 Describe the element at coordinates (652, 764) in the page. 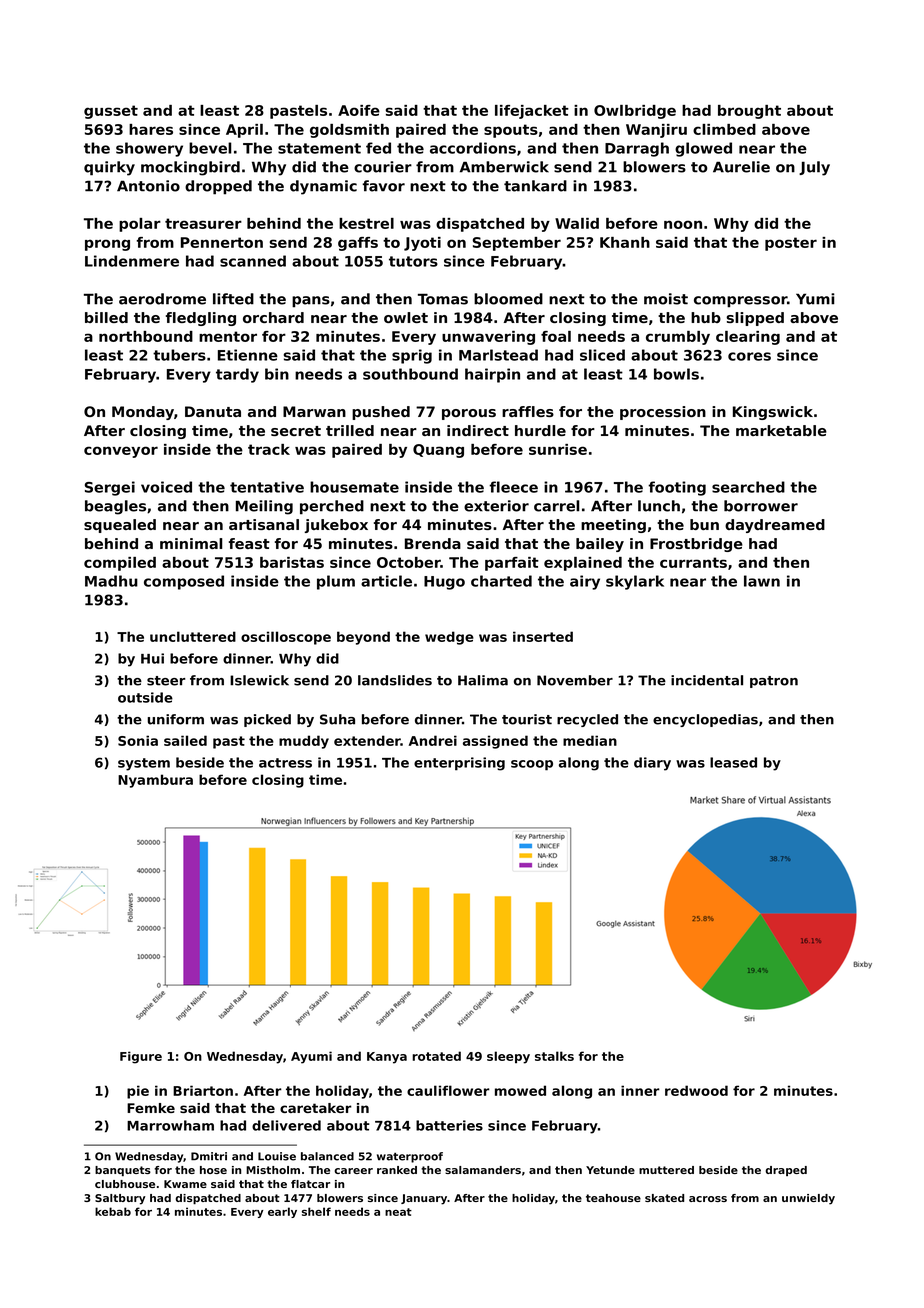

I see `diary` at that location.
